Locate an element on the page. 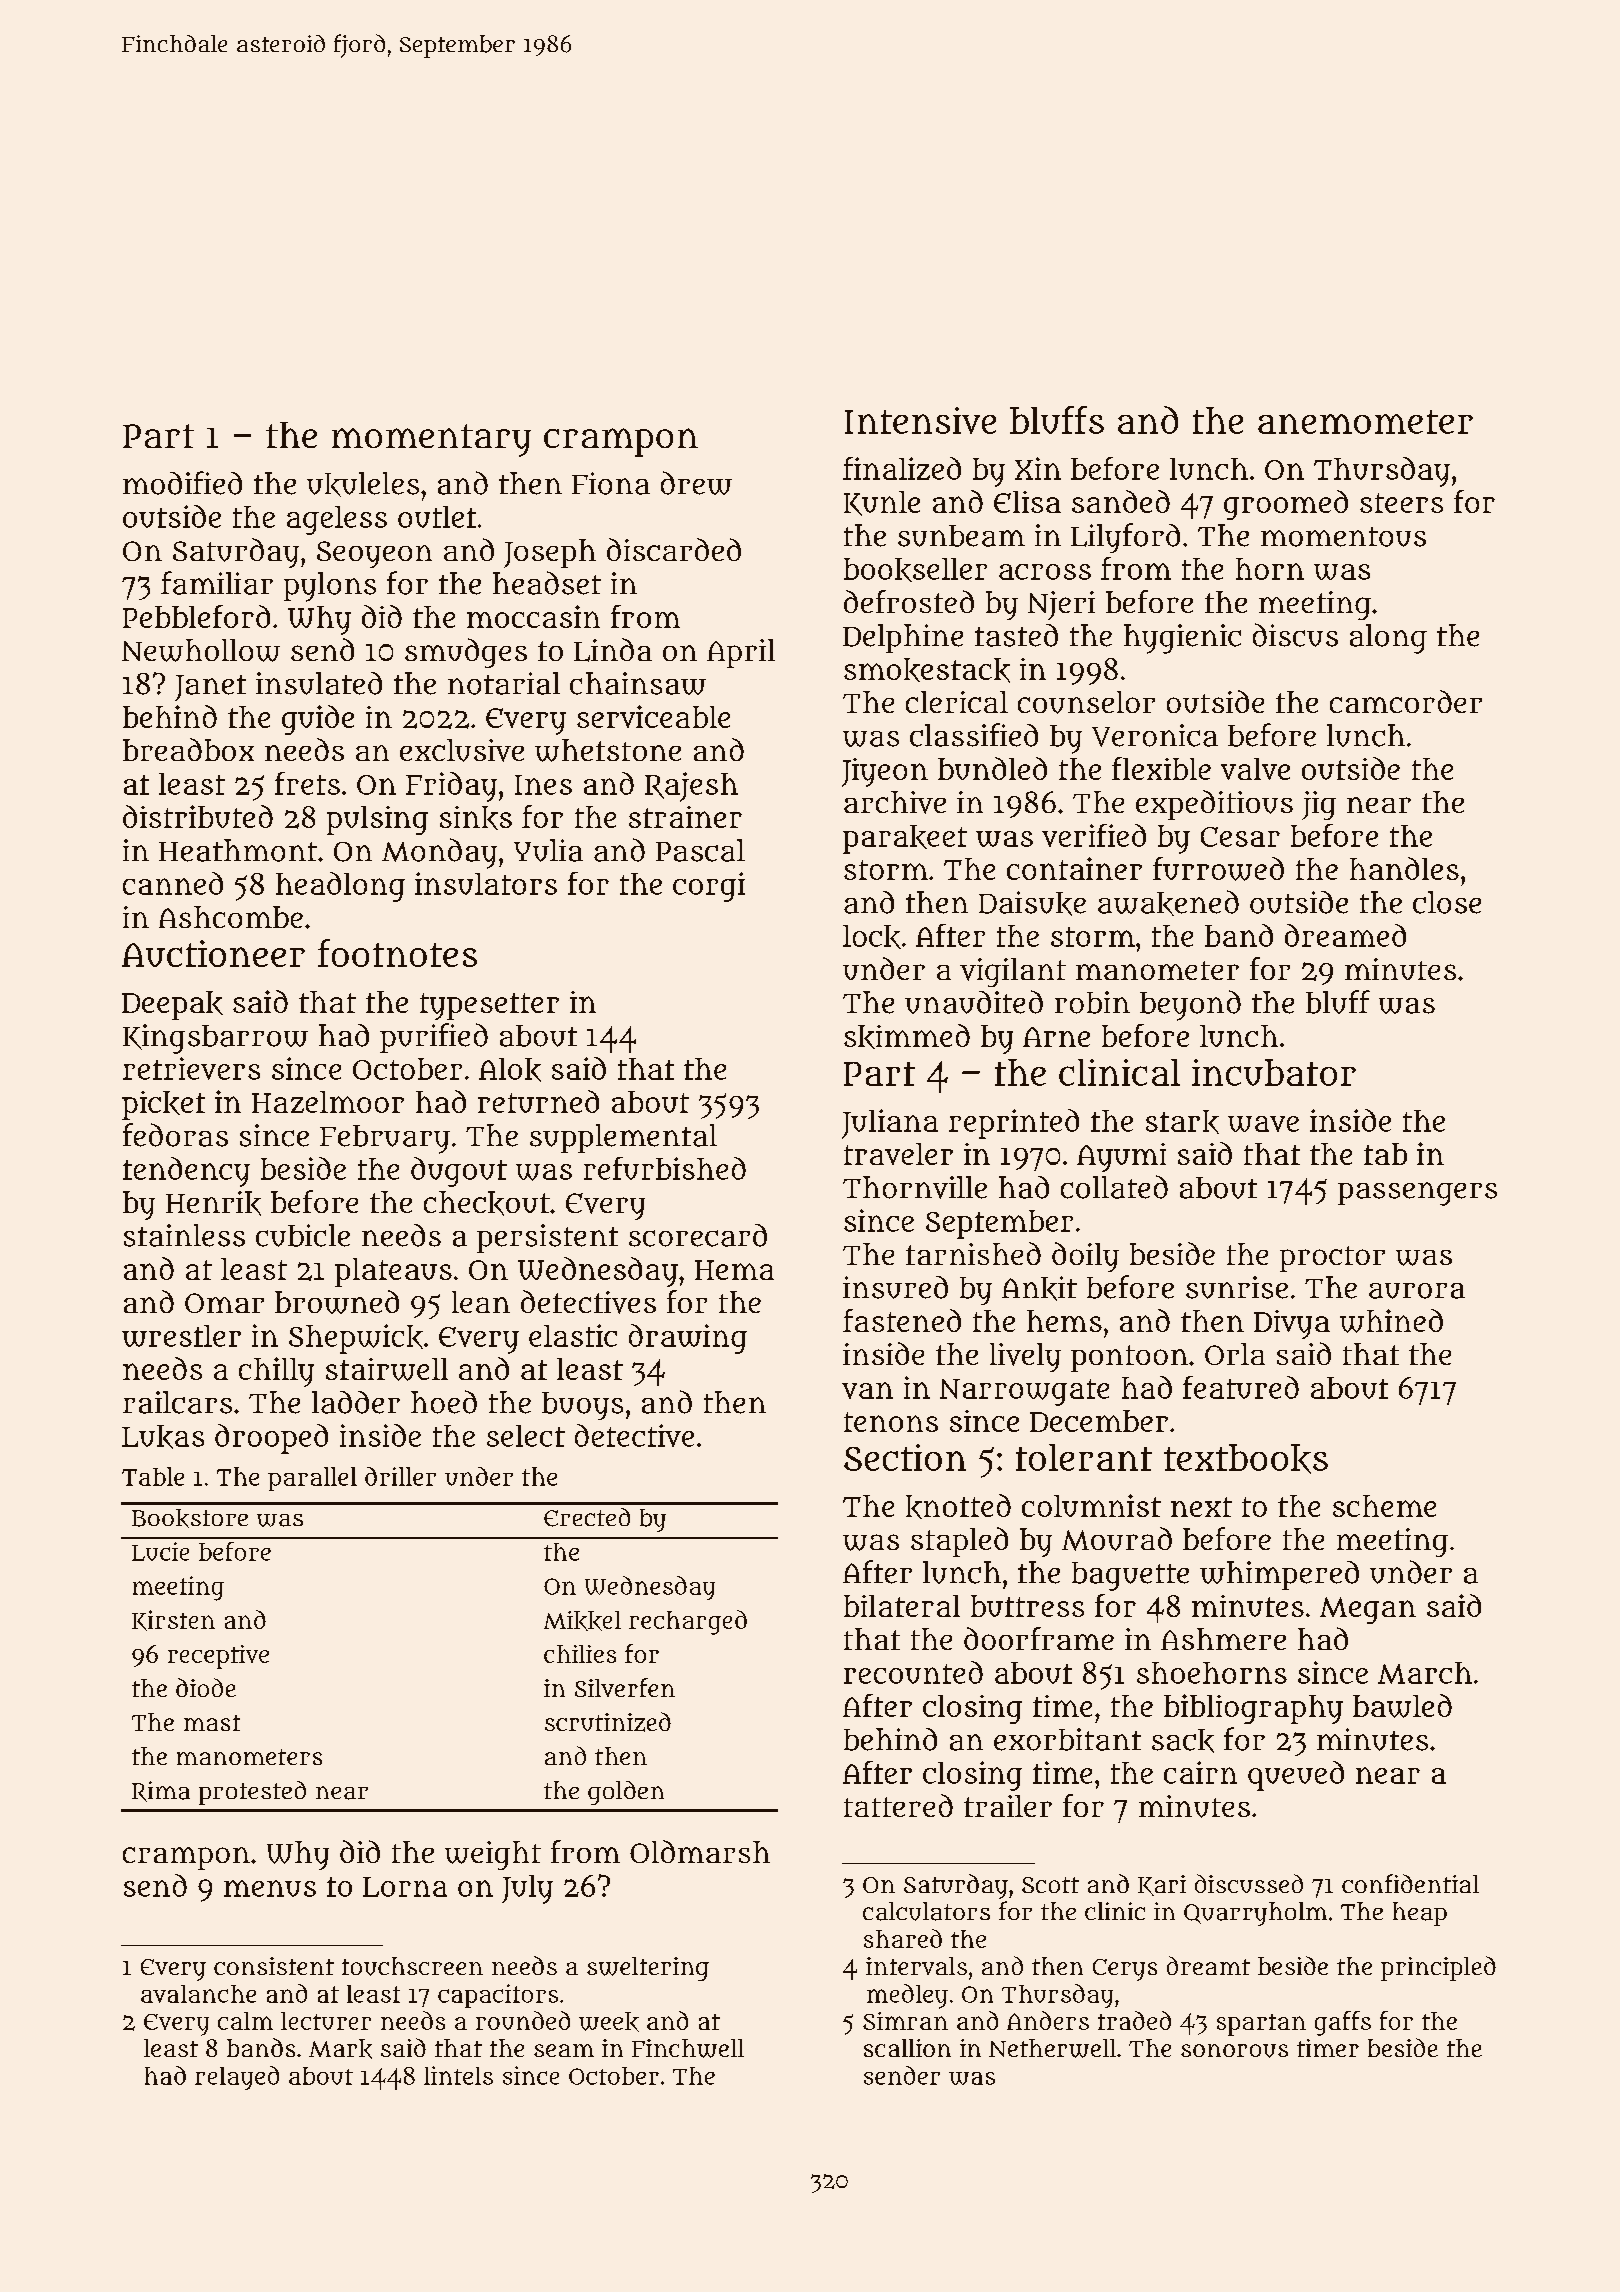  sanded is located at coordinates (1121, 501).
